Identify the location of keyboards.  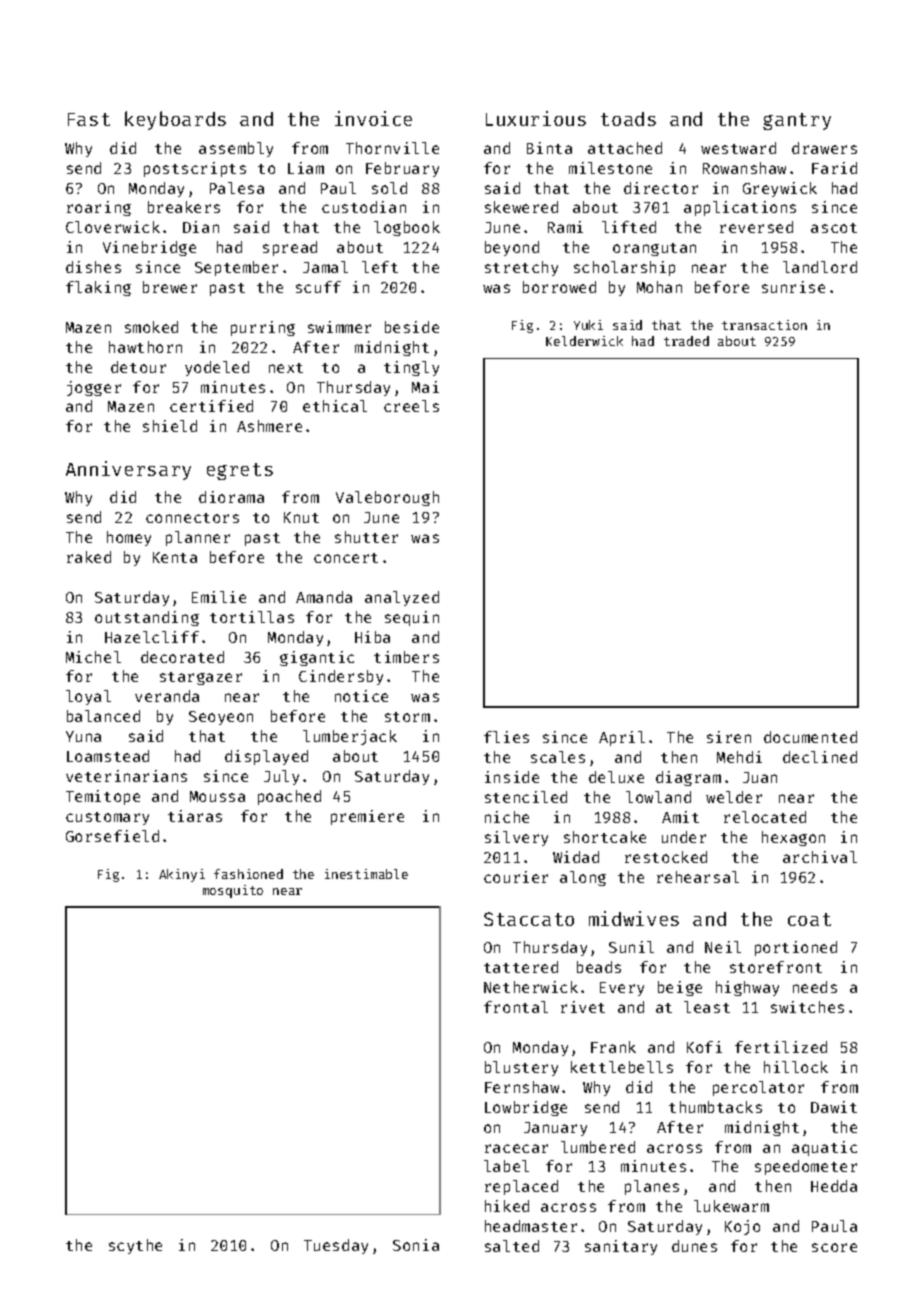
(175, 120).
